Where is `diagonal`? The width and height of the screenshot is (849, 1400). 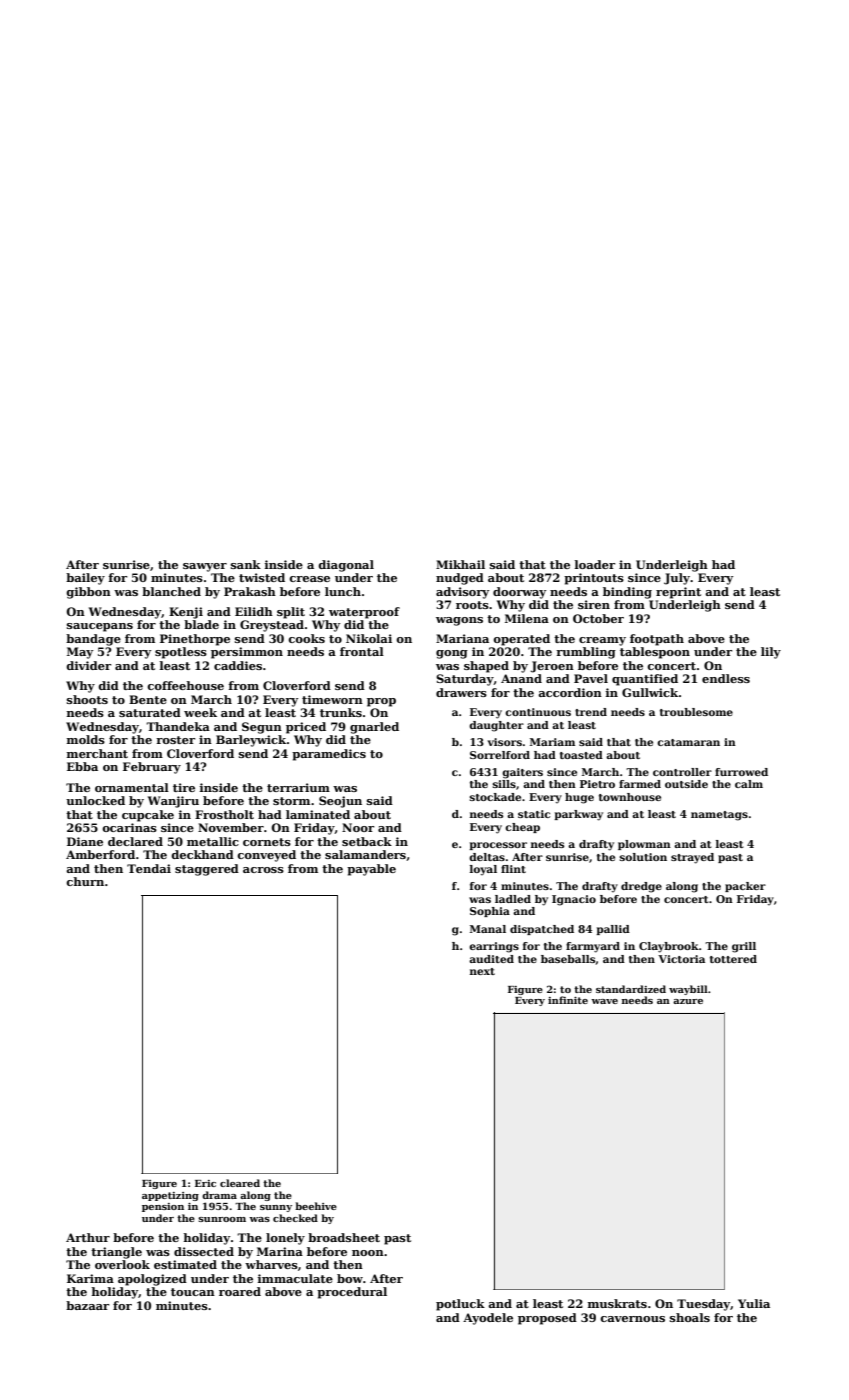 diagonal is located at coordinates (346, 566).
